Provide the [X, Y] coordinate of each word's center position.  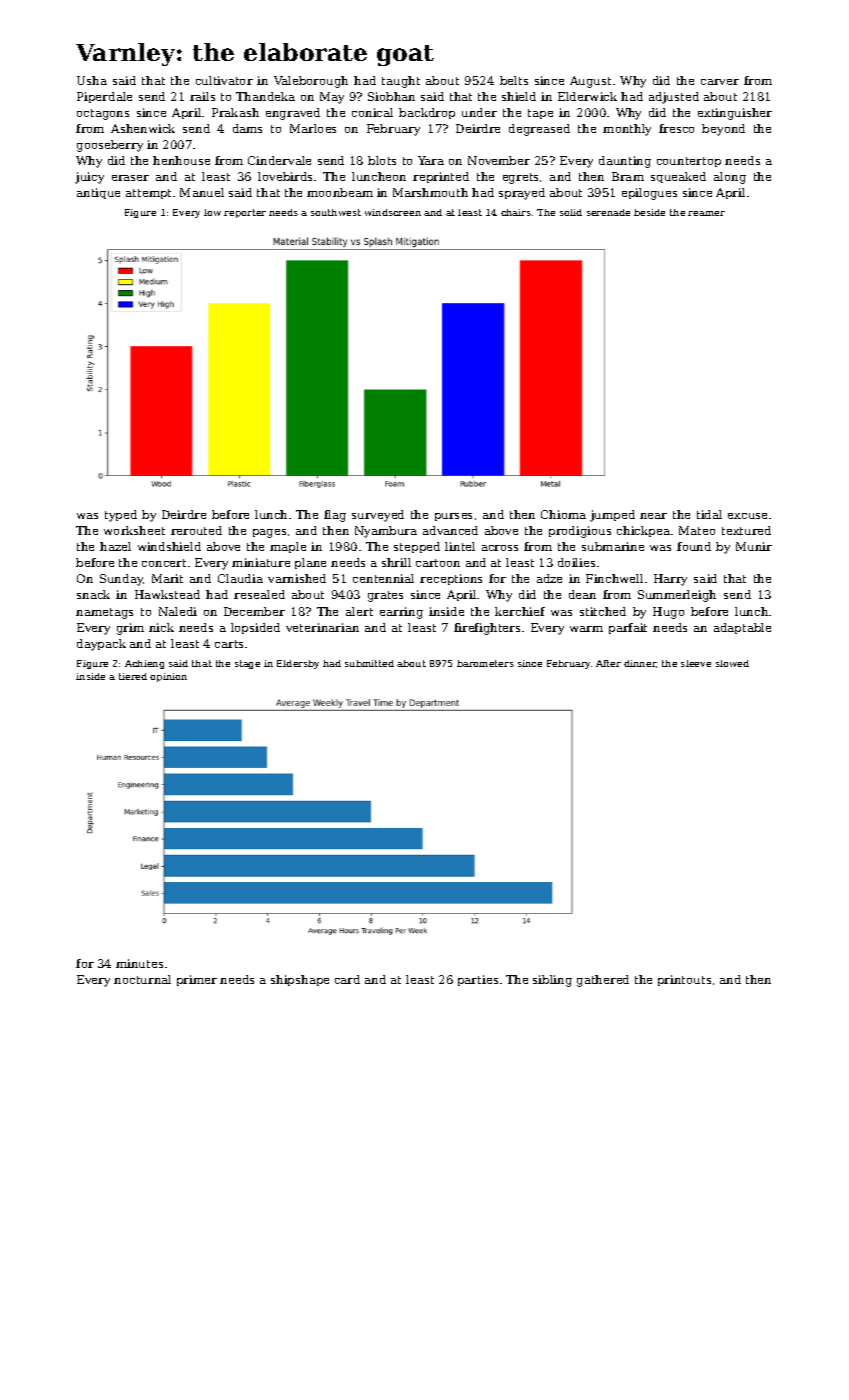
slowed [732, 663]
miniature [261, 562]
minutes [139, 963]
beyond [723, 130]
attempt [148, 194]
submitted [369, 663]
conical [372, 112]
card [347, 979]
